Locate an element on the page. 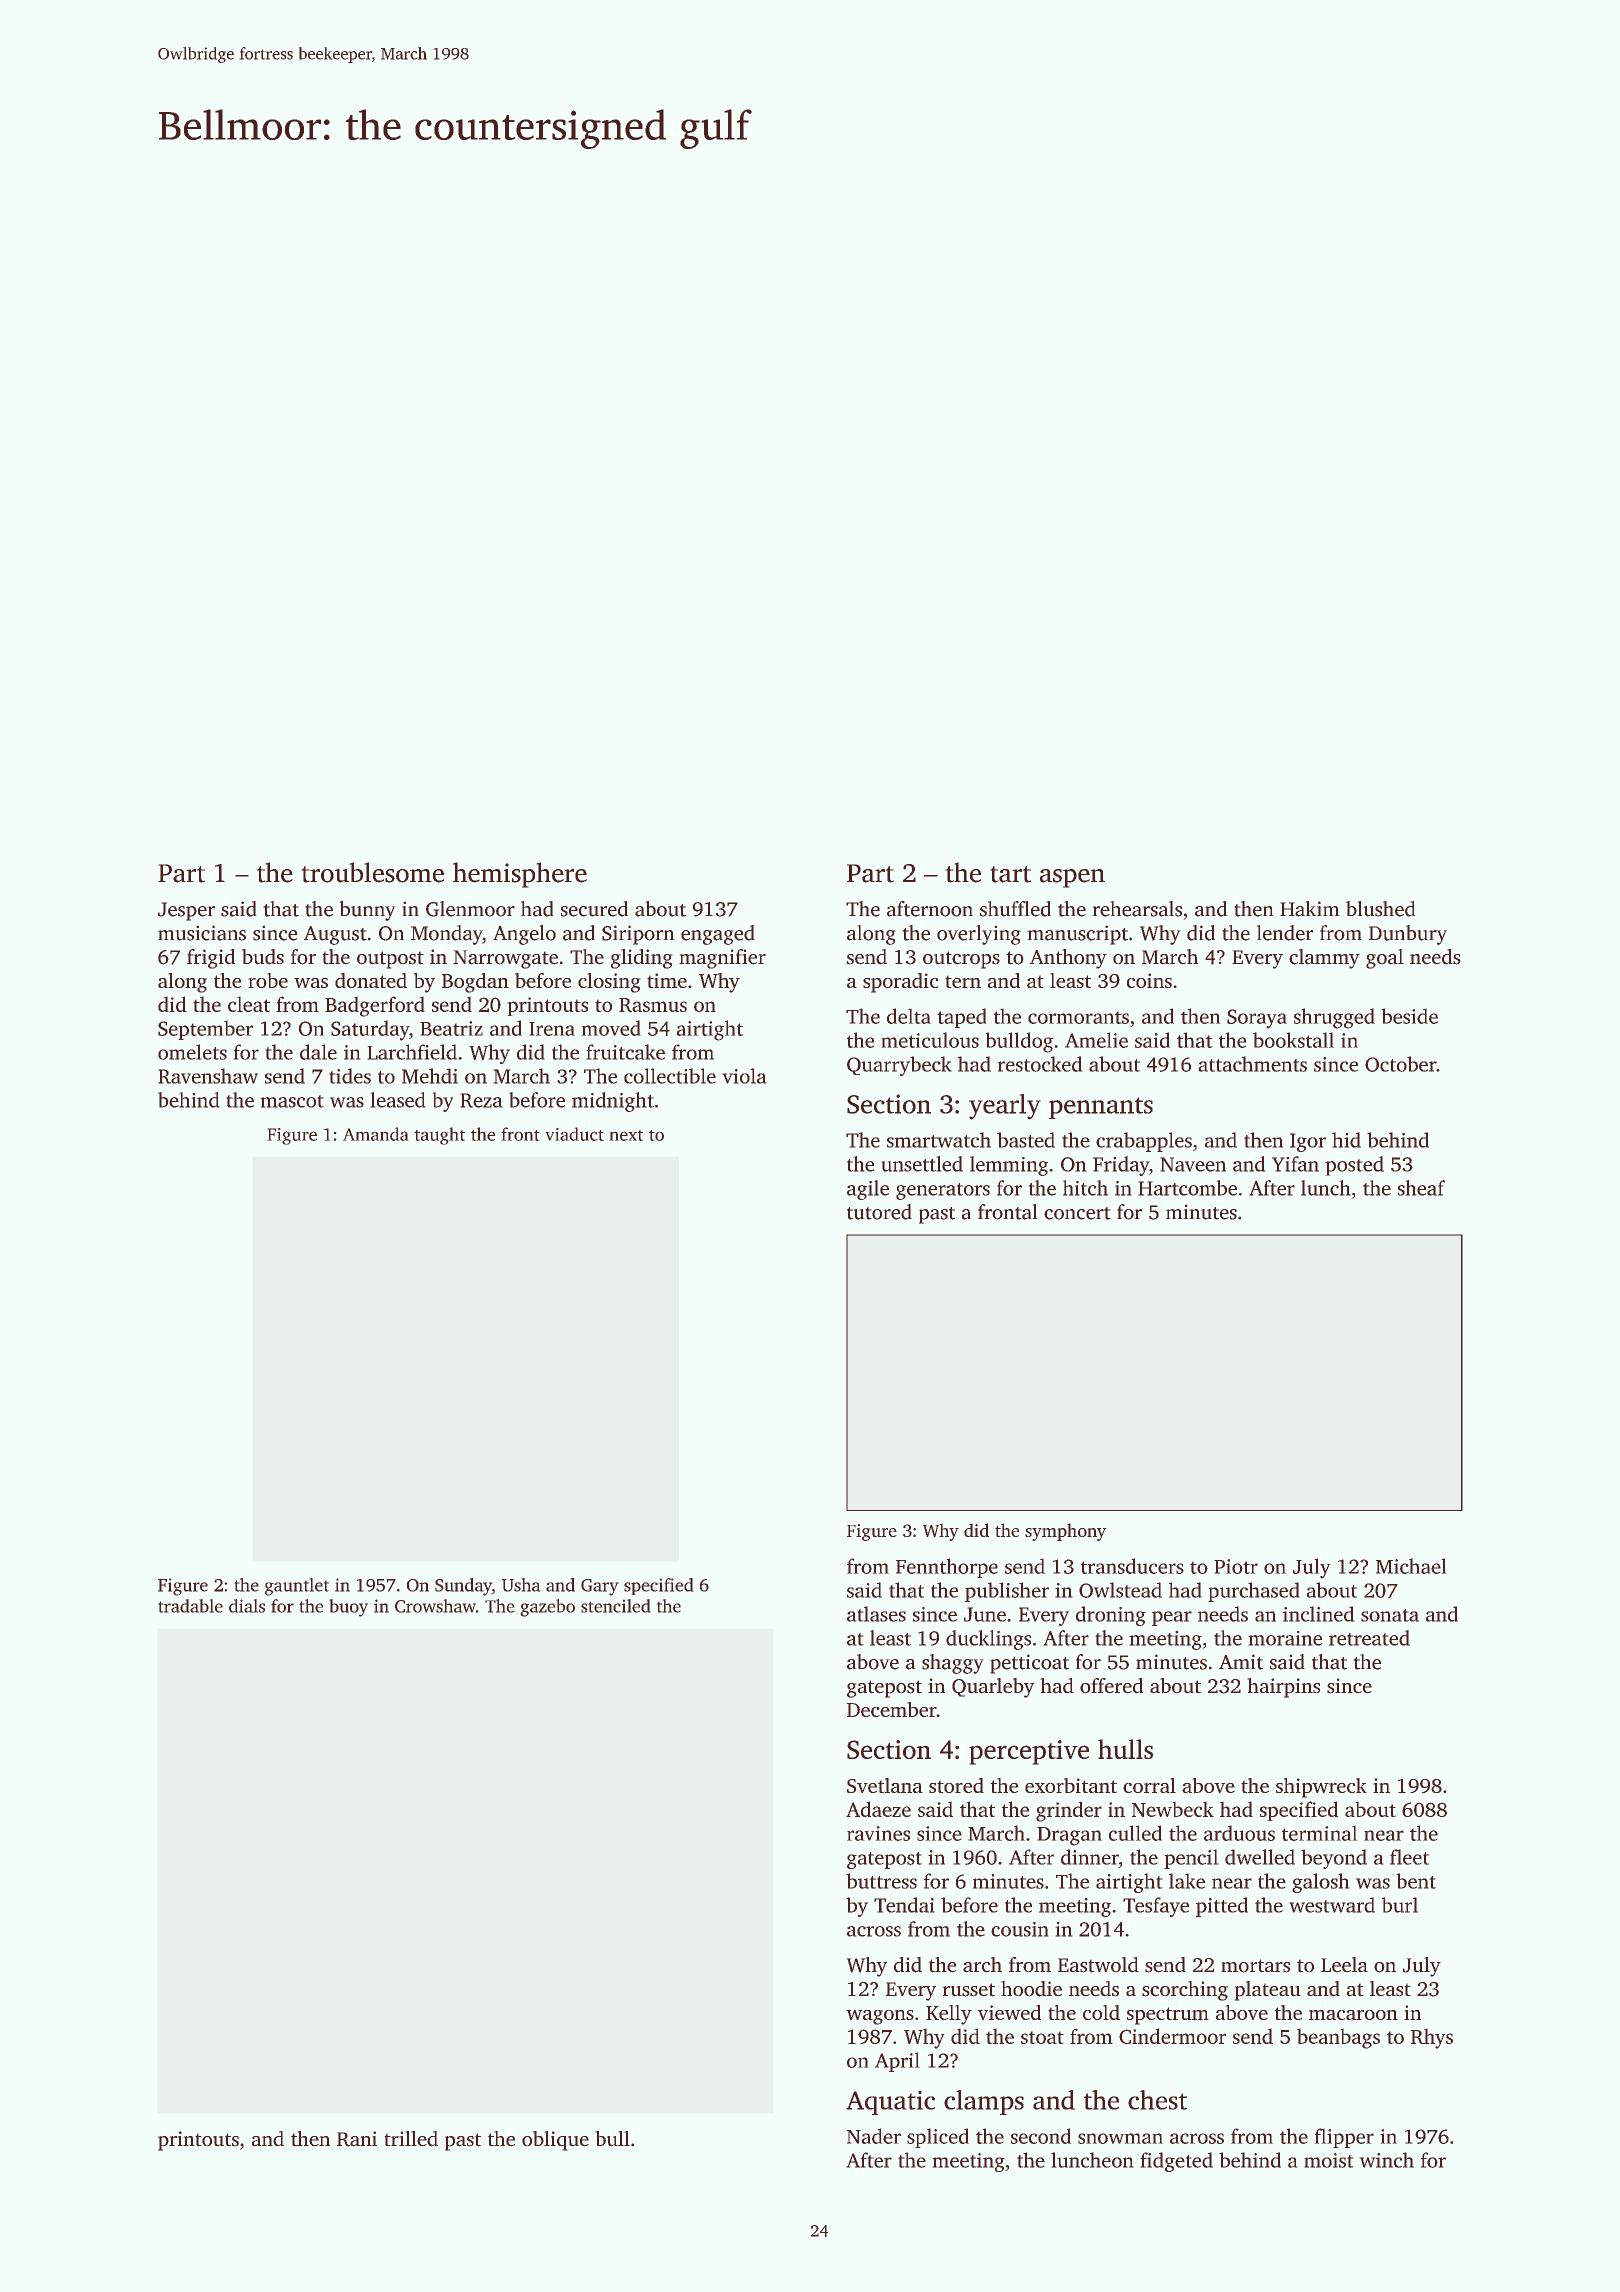 The image size is (1620, 2292). Amanda is located at coordinates (376, 1134).
